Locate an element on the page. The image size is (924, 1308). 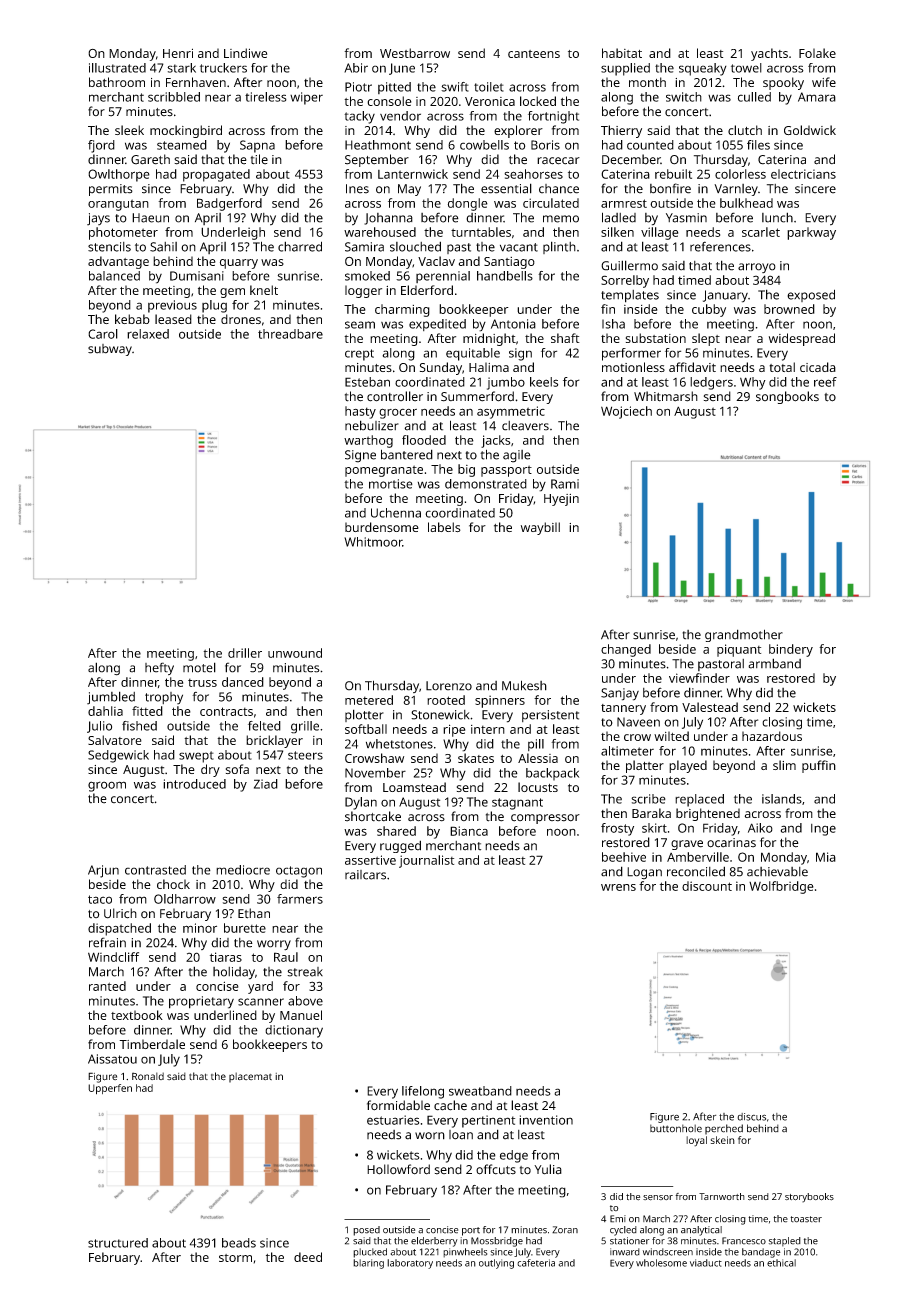
canteens is located at coordinates (534, 54).
